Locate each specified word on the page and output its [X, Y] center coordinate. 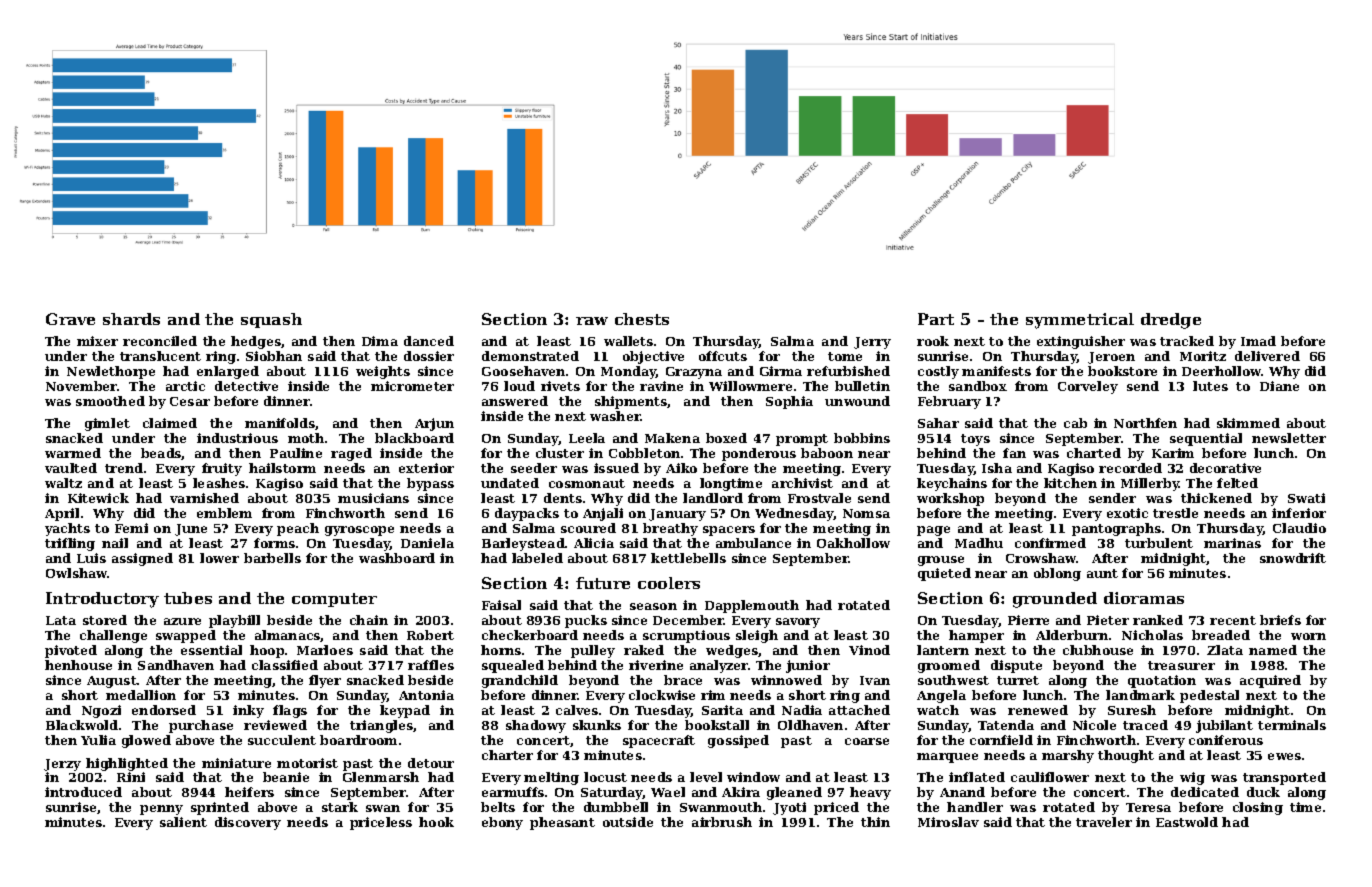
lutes [1210, 386]
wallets [628, 341]
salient [183, 822]
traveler [1104, 822]
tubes [188, 598]
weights [383, 372]
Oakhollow [853, 543]
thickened [1216, 498]
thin [875, 822]
